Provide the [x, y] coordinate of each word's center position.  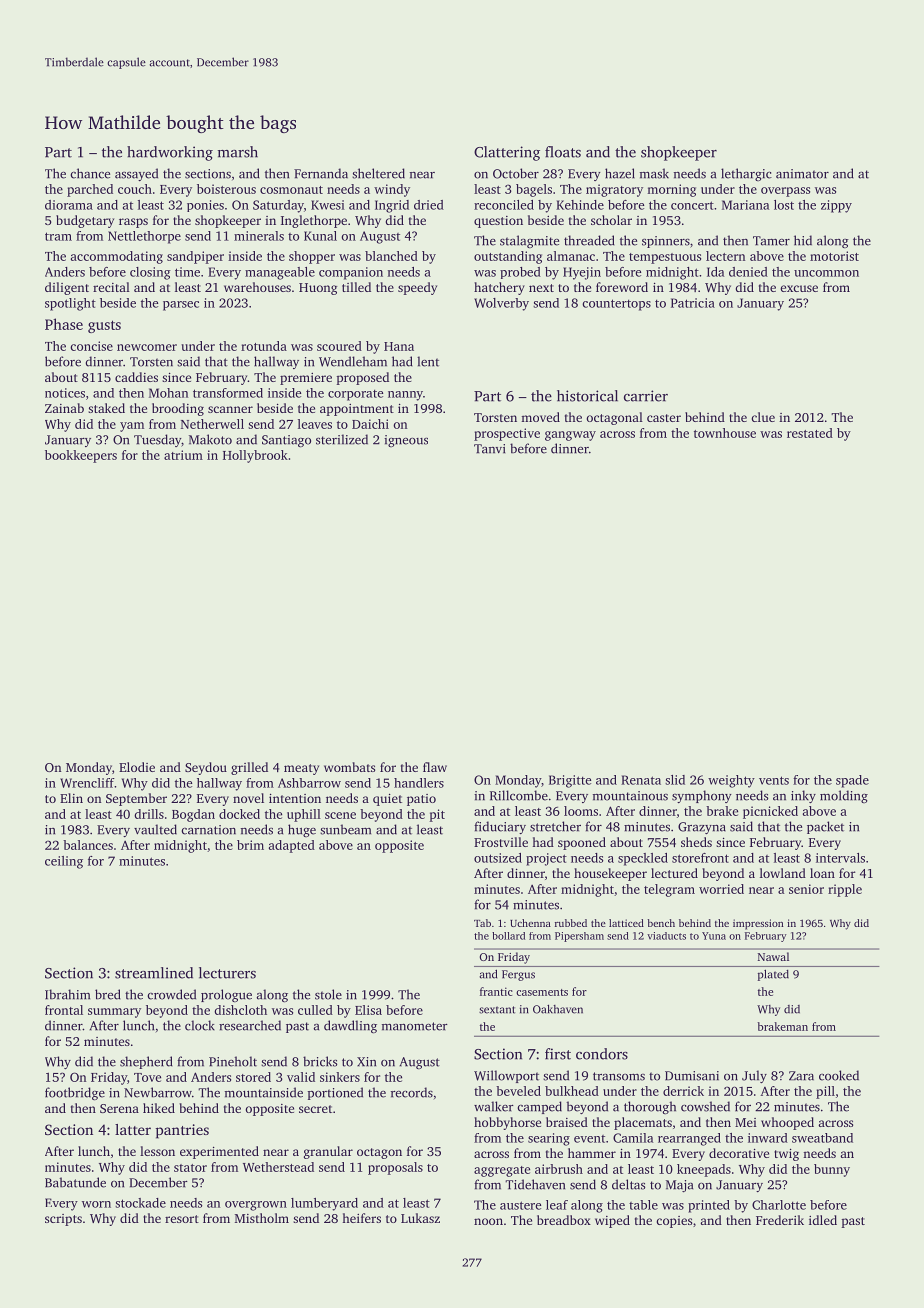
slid [675, 780]
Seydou [206, 768]
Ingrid [392, 206]
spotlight [70, 304]
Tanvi [489, 449]
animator [802, 174]
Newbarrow [158, 1092]
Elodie [137, 767]
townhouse [725, 433]
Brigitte [570, 781]
